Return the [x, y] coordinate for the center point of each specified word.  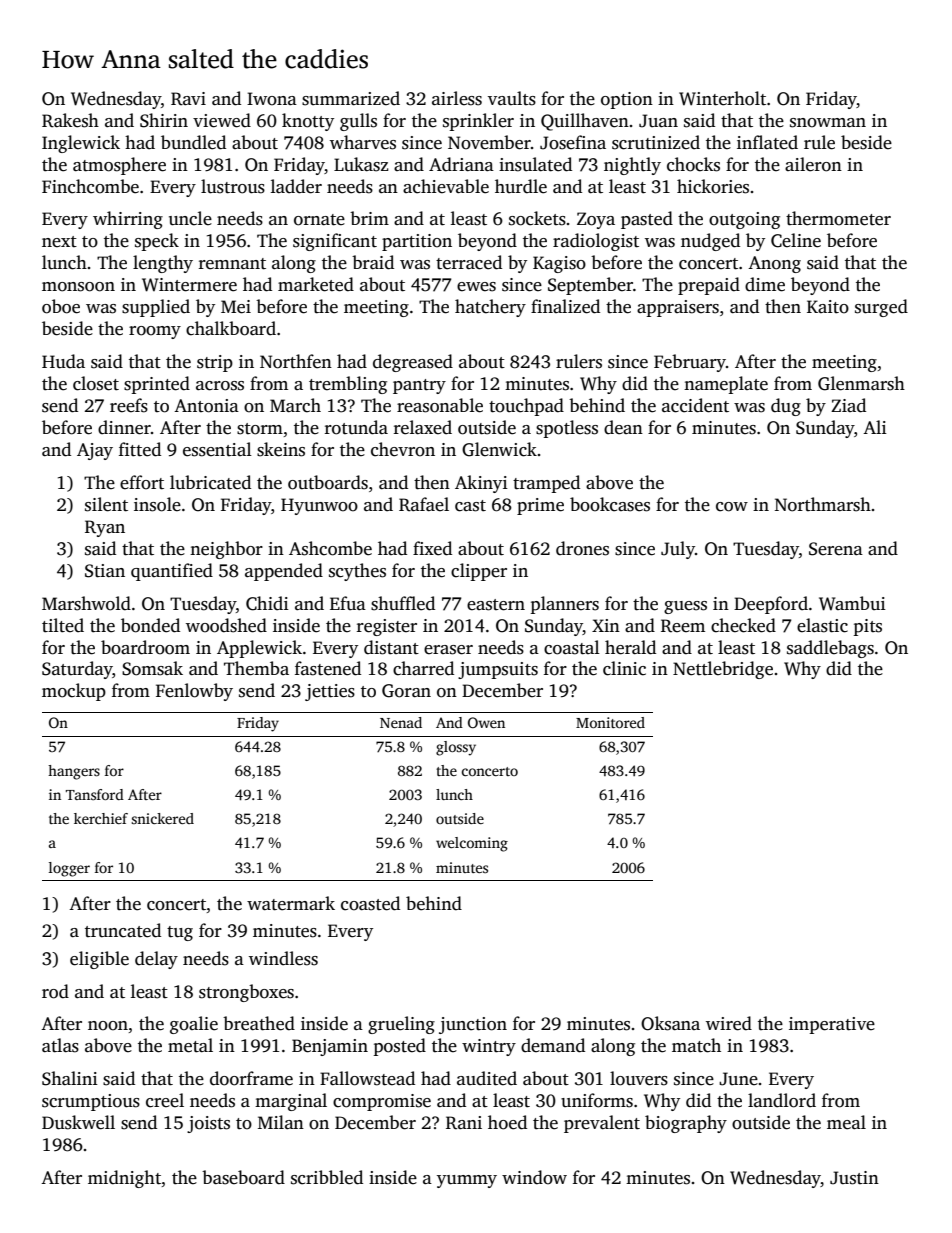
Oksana [670, 1023]
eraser [448, 650]
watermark [291, 903]
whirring [128, 220]
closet [96, 383]
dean [623, 427]
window [534, 1177]
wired [729, 1023]
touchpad [526, 407]
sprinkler [478, 122]
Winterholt [722, 98]
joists [208, 1124]
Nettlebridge [723, 670]
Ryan [105, 528]
